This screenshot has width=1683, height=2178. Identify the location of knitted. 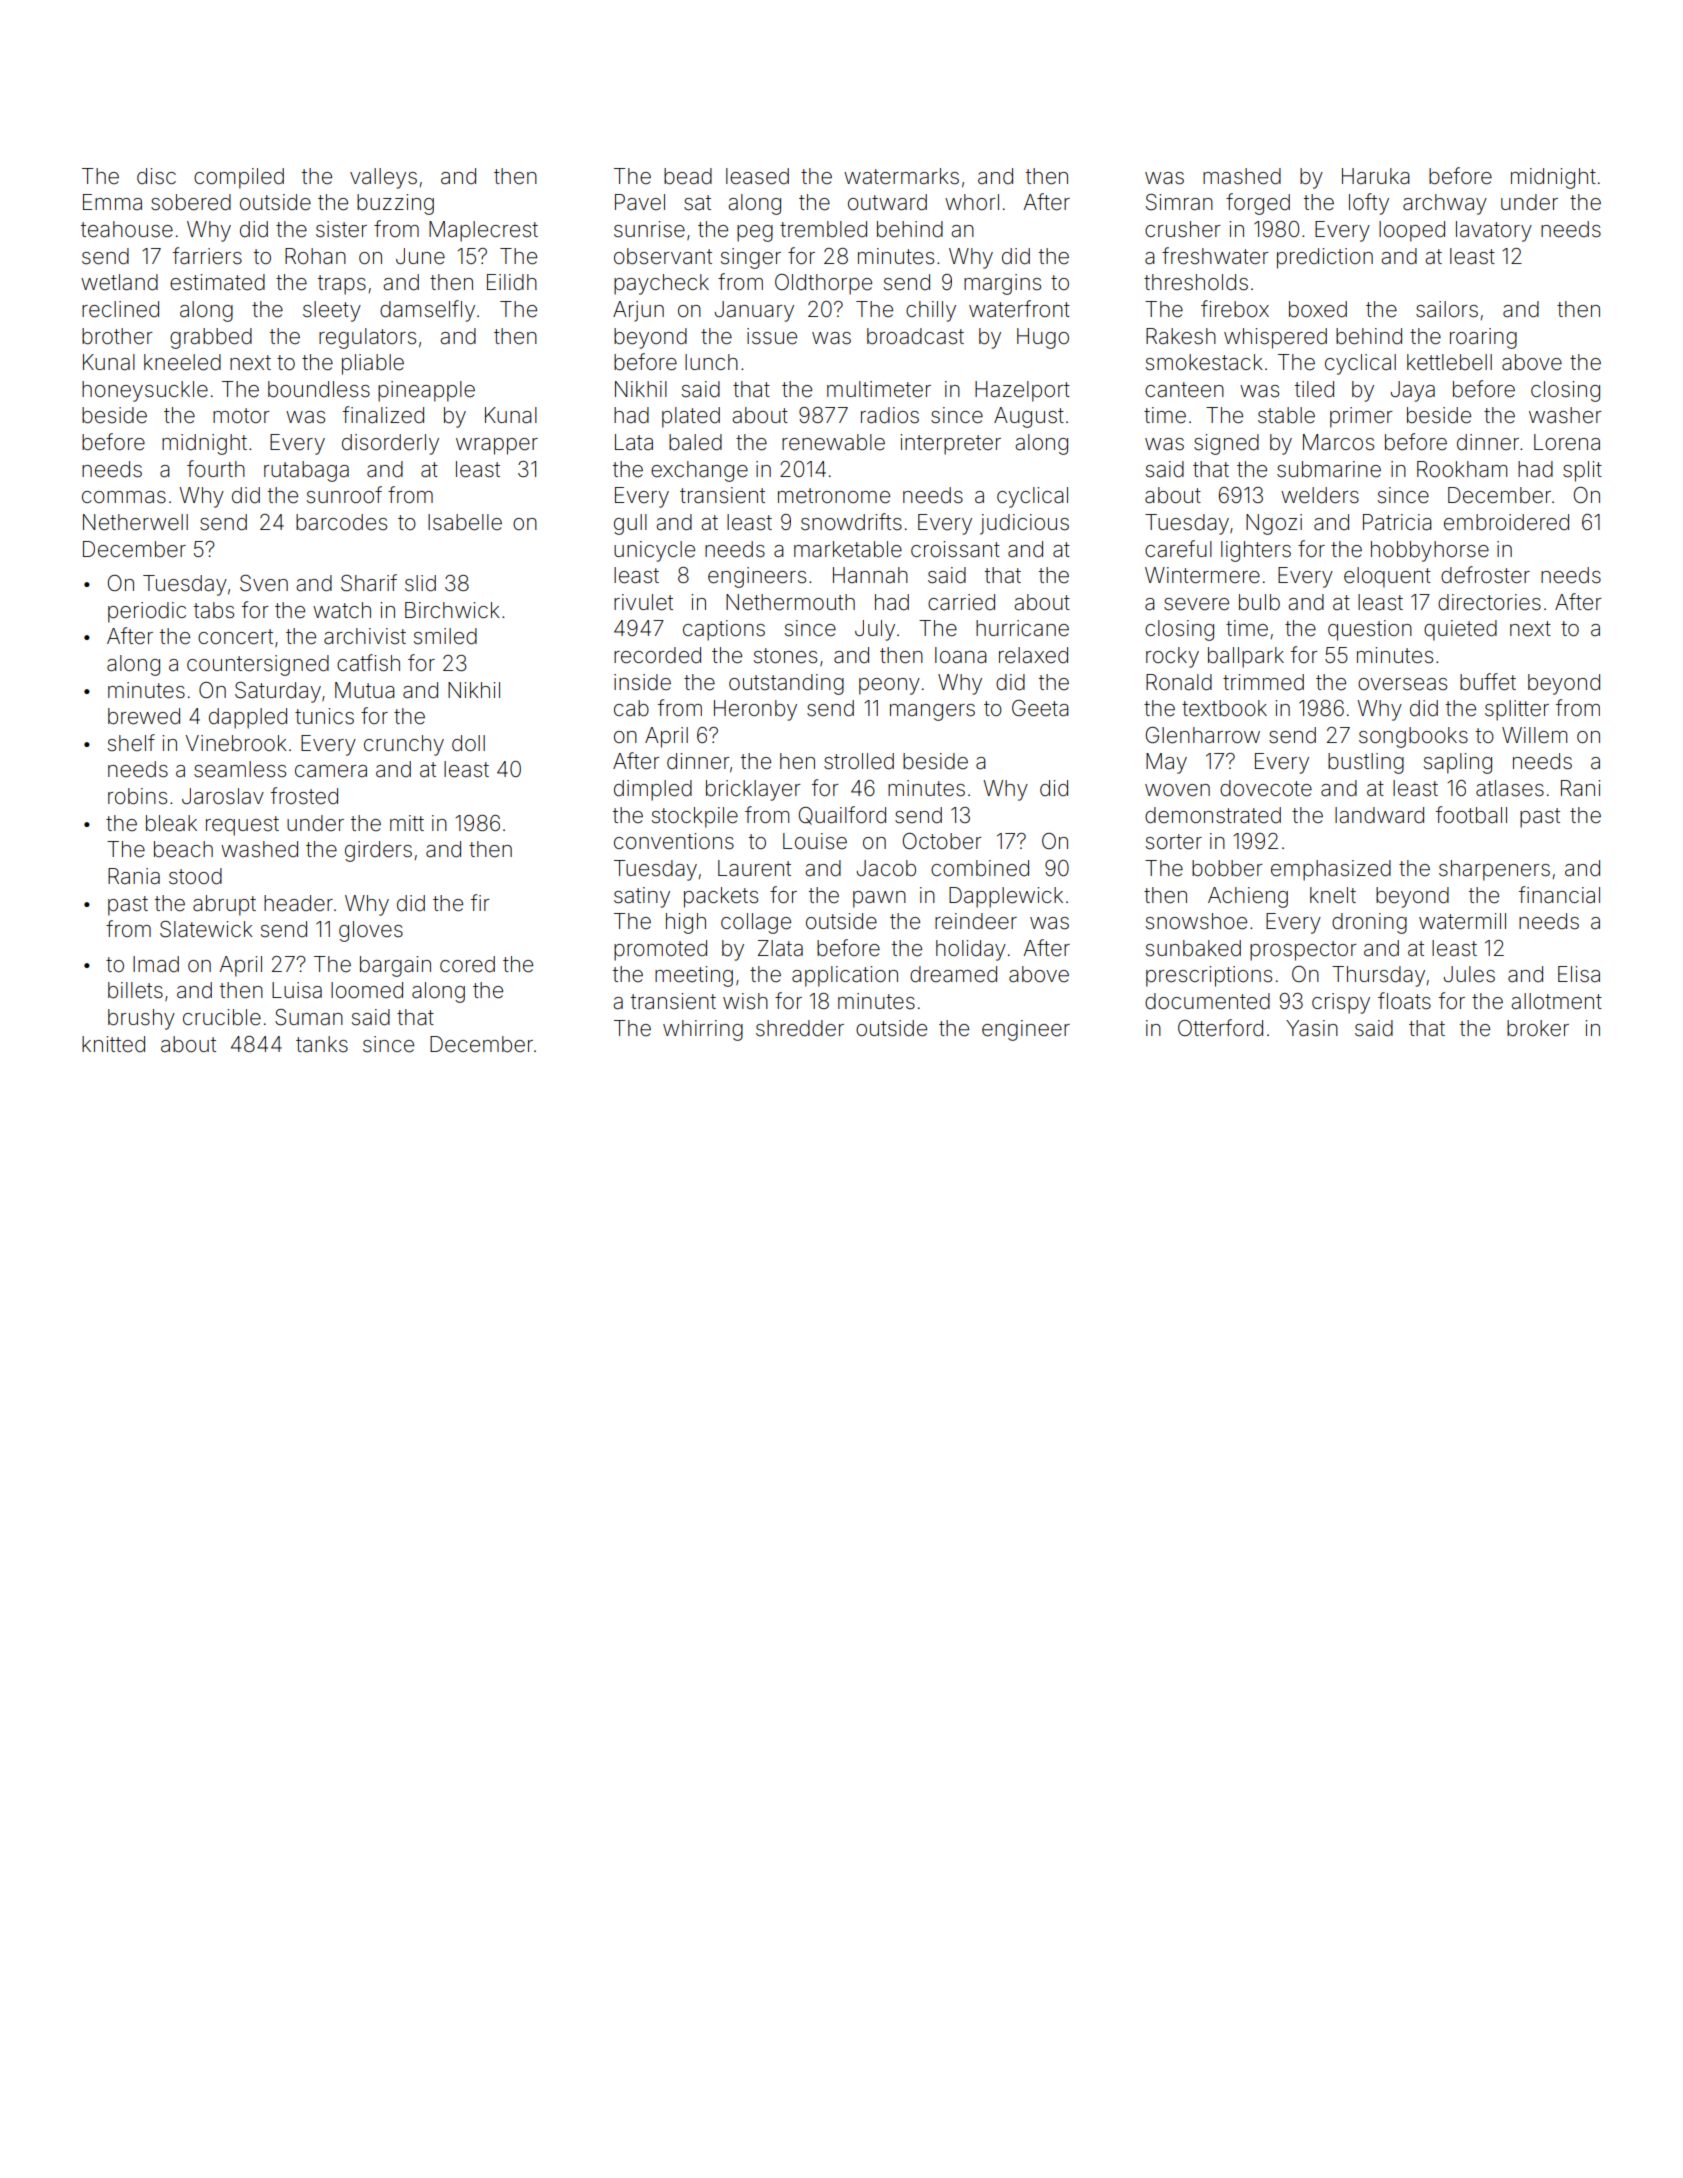
(113, 1044).
